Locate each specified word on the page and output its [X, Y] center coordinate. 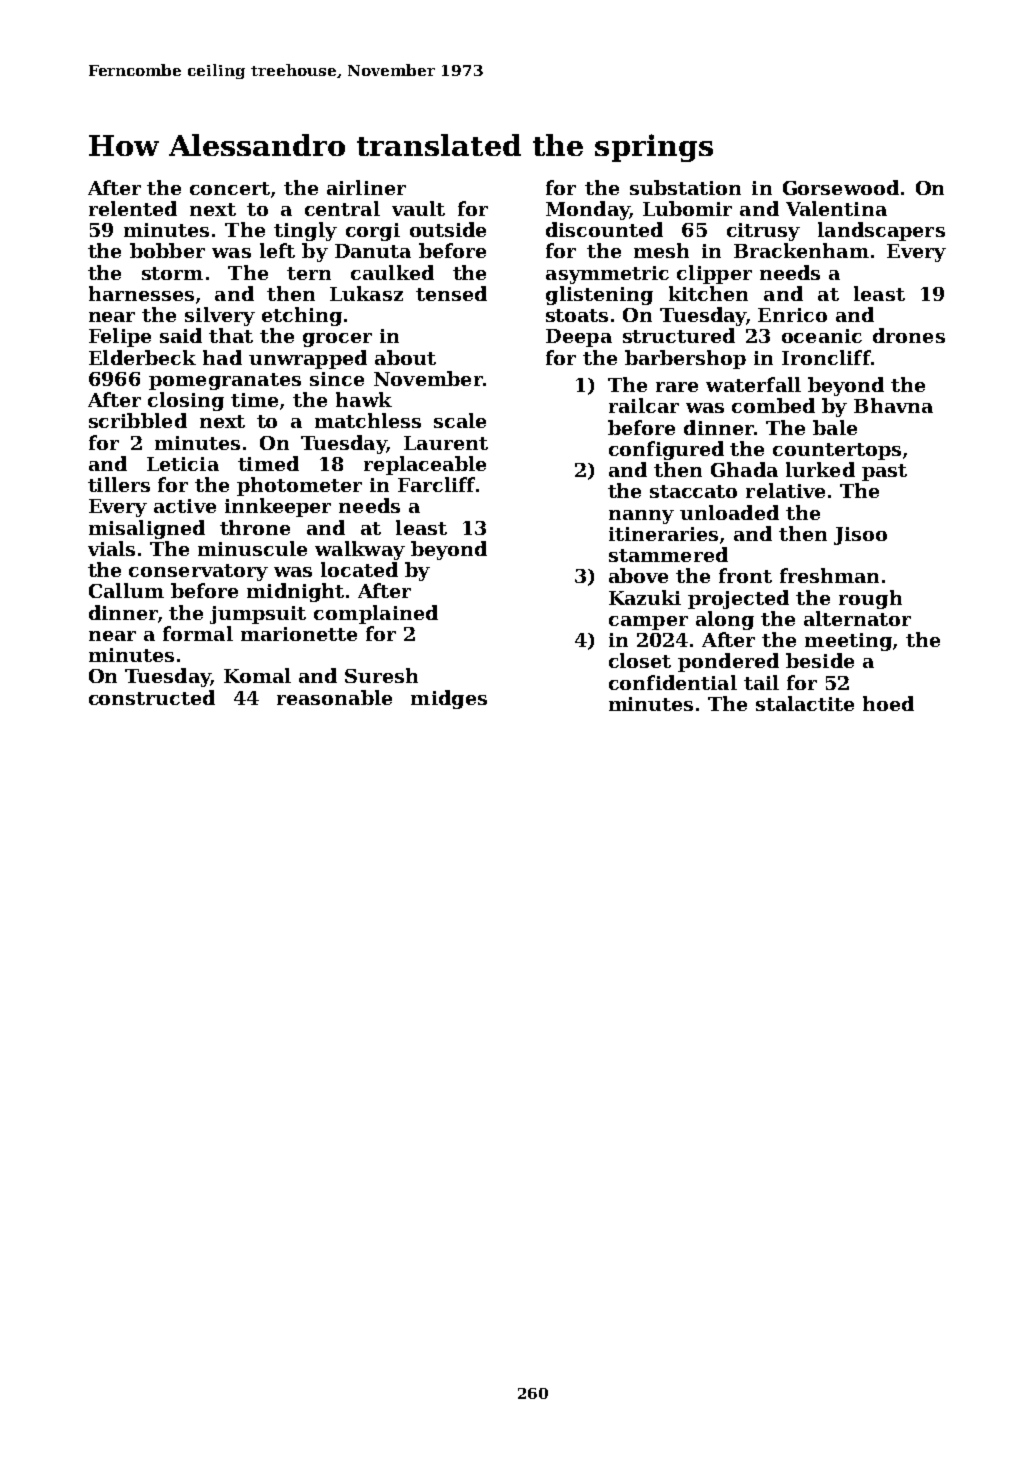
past [884, 472]
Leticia [183, 464]
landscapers [881, 231]
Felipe [120, 337]
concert [230, 188]
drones [909, 335]
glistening [599, 295]
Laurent [446, 443]
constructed [152, 697]
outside [448, 229]
